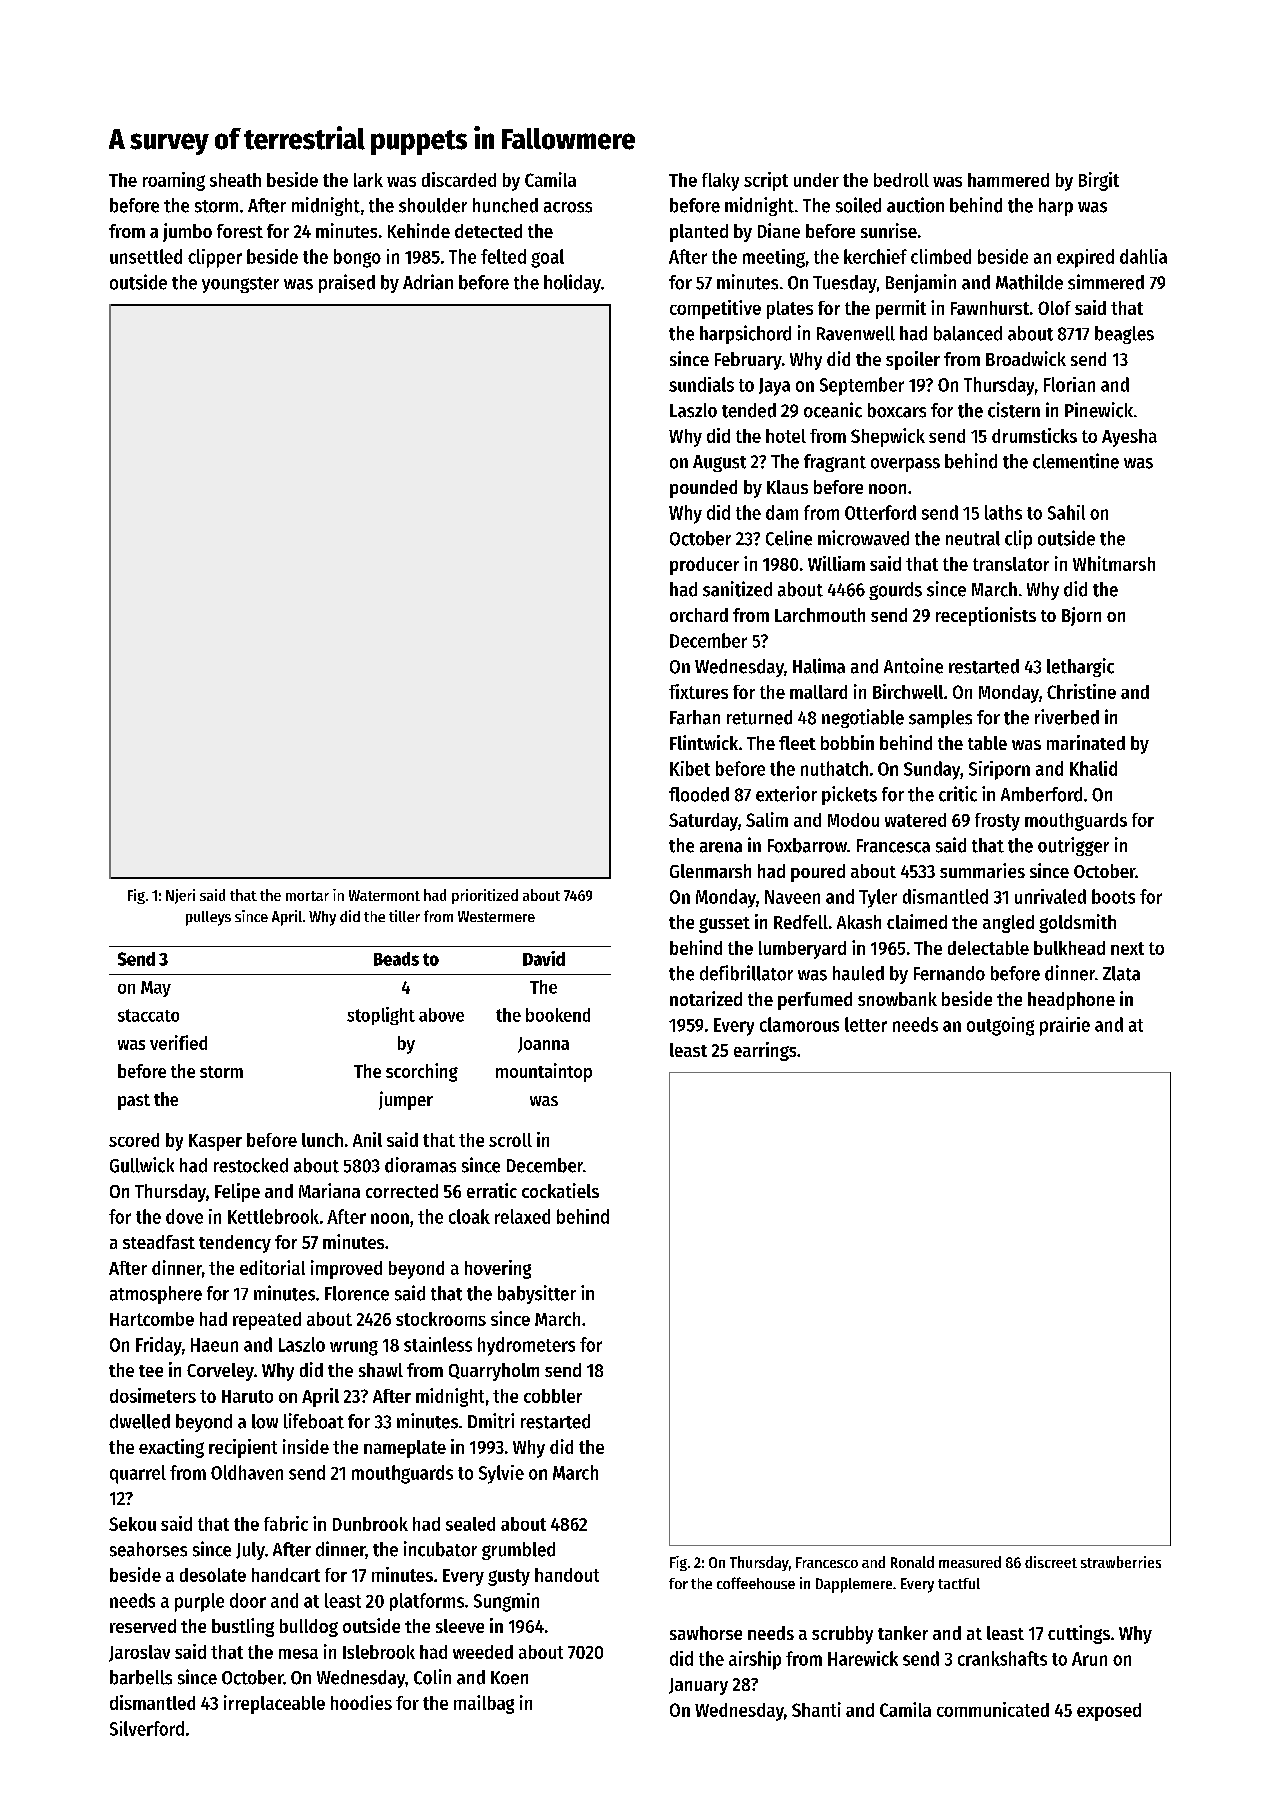  Describe the element at coordinates (267, 1321) in the document. I see `repeated` at that location.
